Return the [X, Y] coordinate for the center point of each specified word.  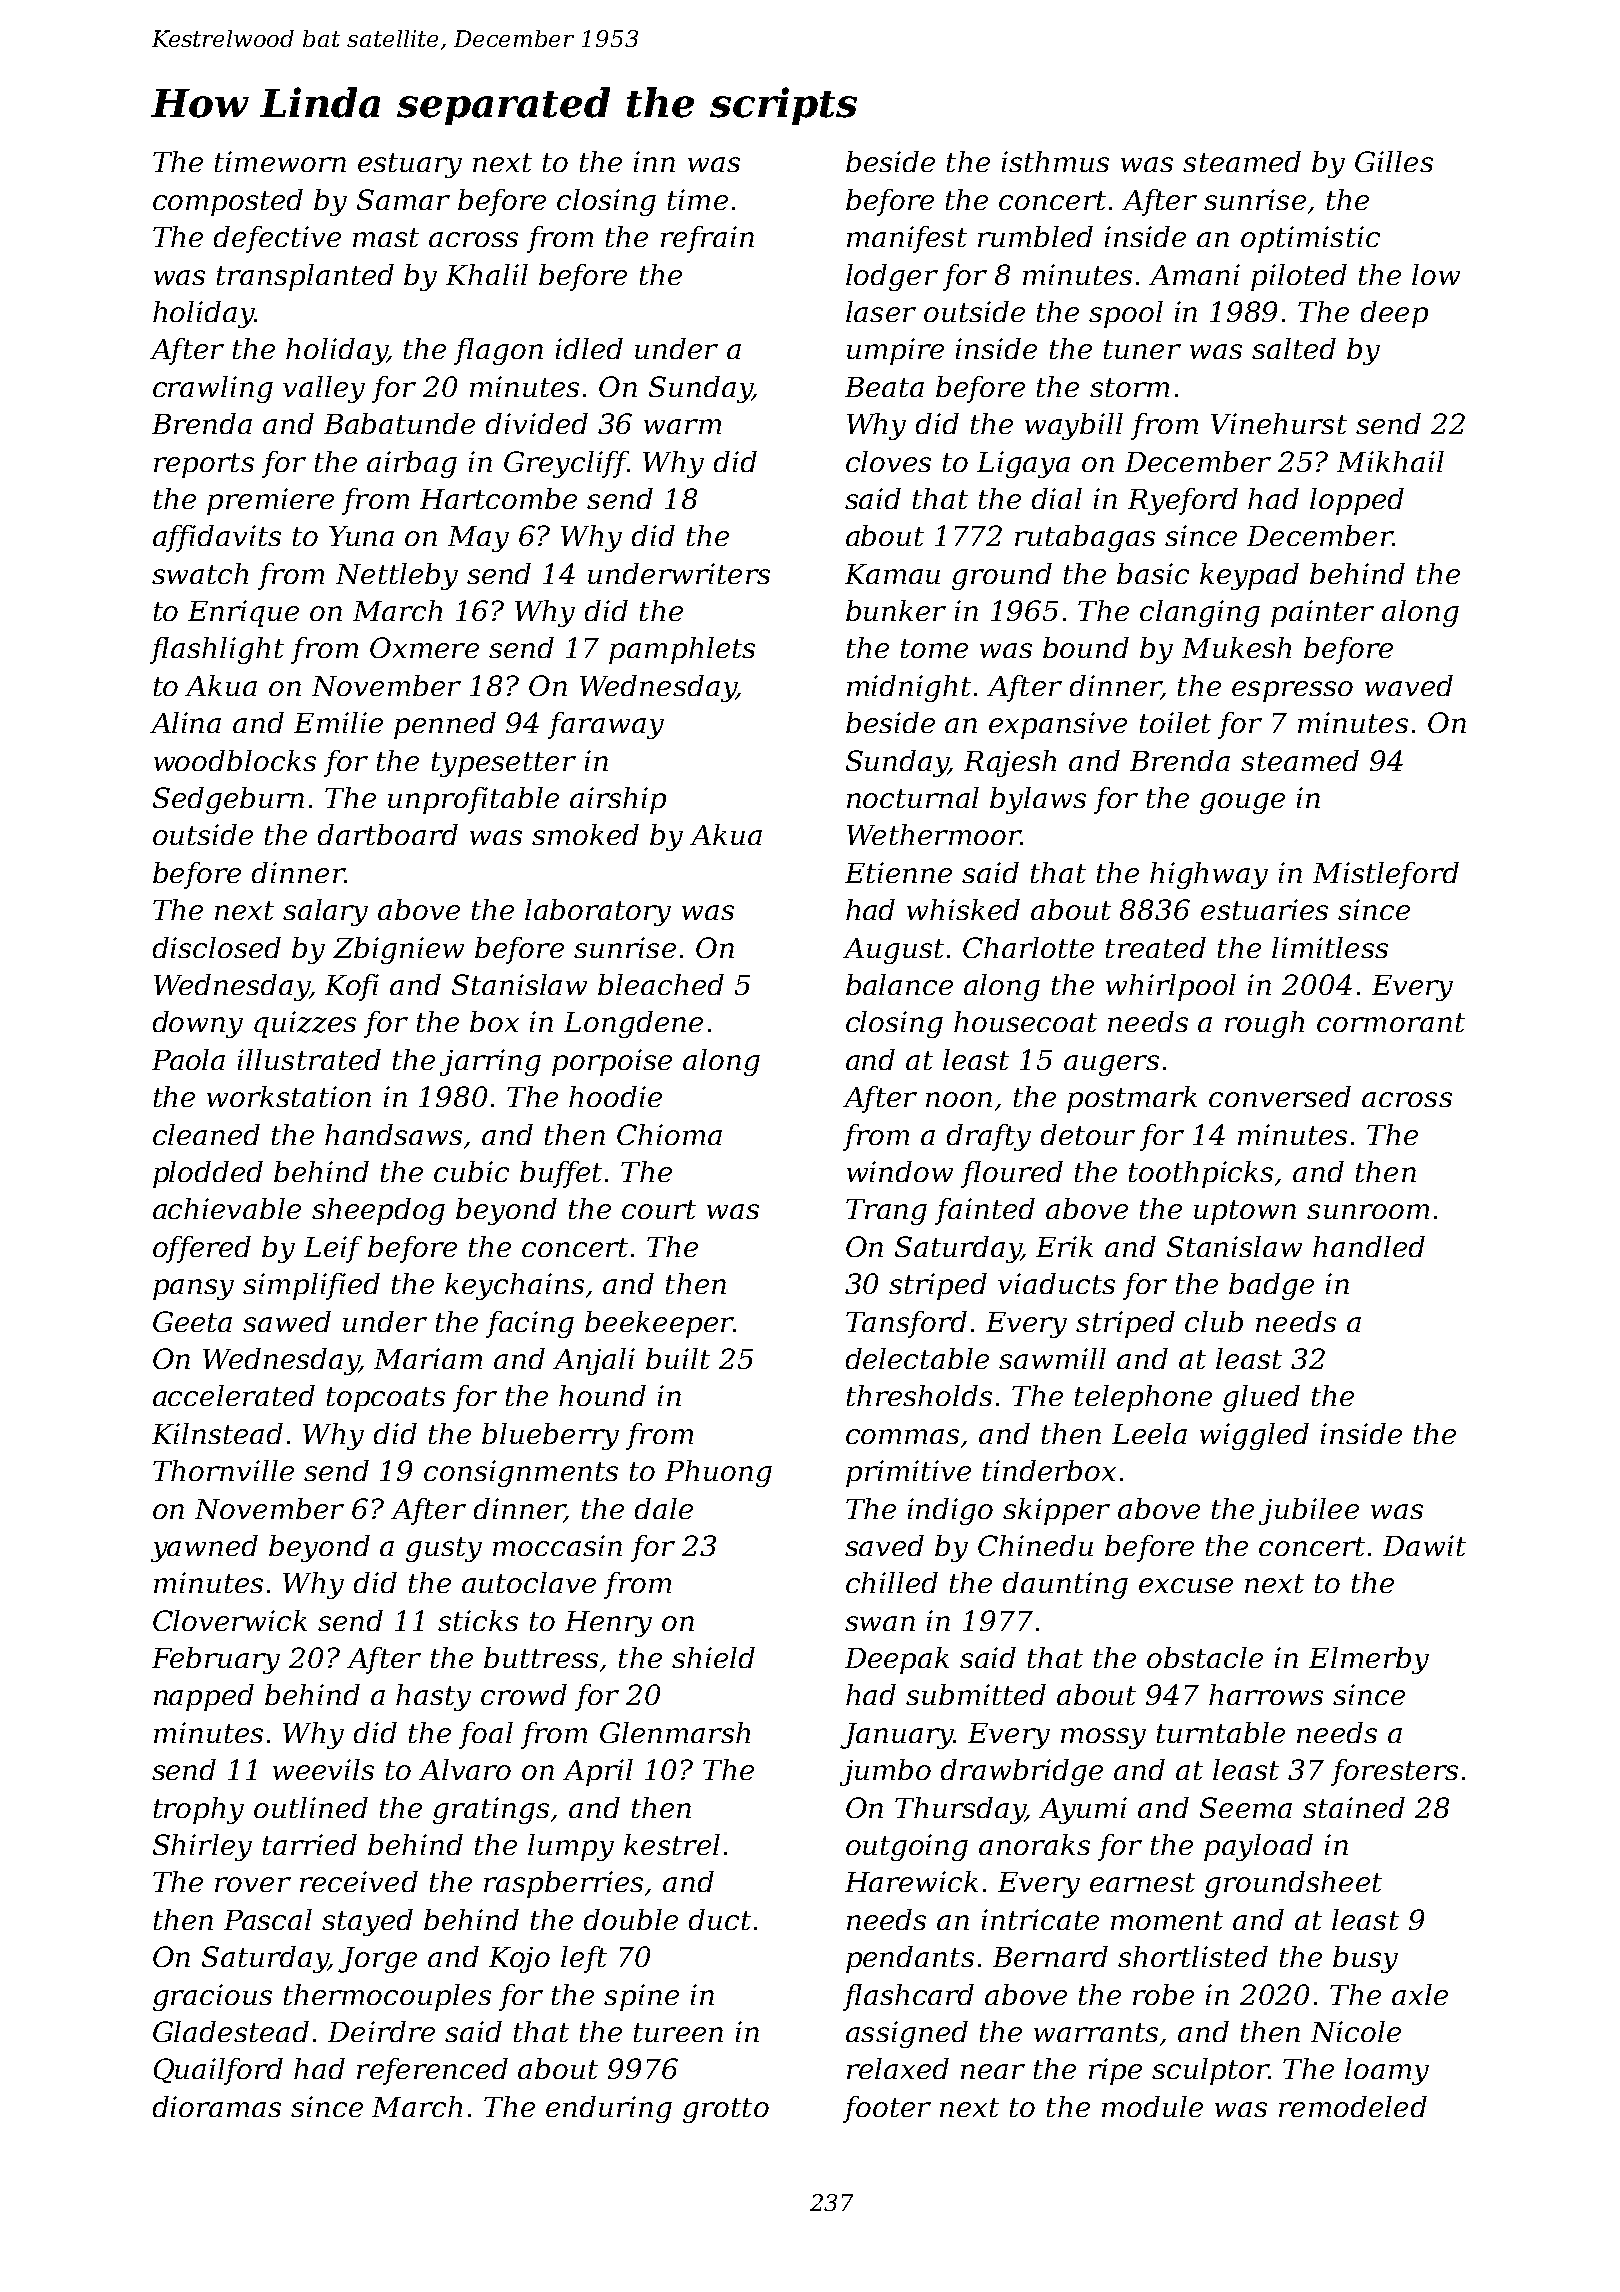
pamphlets [682, 650]
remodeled [1353, 2106]
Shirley [202, 1847]
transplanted [305, 277]
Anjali [594, 1361]
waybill [1074, 426]
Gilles [1394, 161]
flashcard [908, 1997]
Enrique [243, 613]
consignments [521, 1473]
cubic [471, 1171]
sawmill [1052, 1358]
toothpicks [1201, 1174]
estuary [410, 165]
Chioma [669, 1134]
